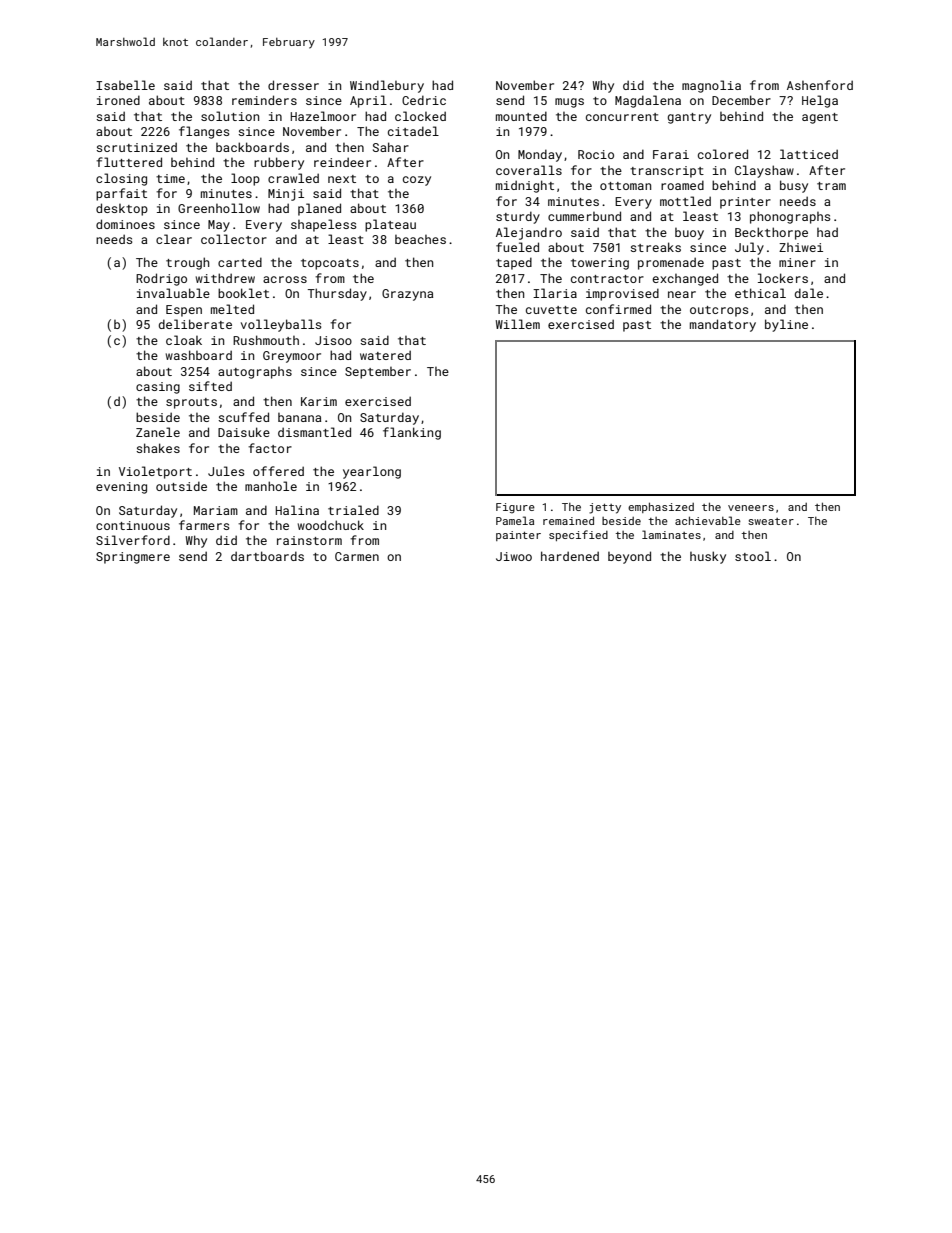 Image resolution: width=952 pixels, height=1233 pixels. Describe the element at coordinates (723, 154) in the page. I see `colored` at that location.
